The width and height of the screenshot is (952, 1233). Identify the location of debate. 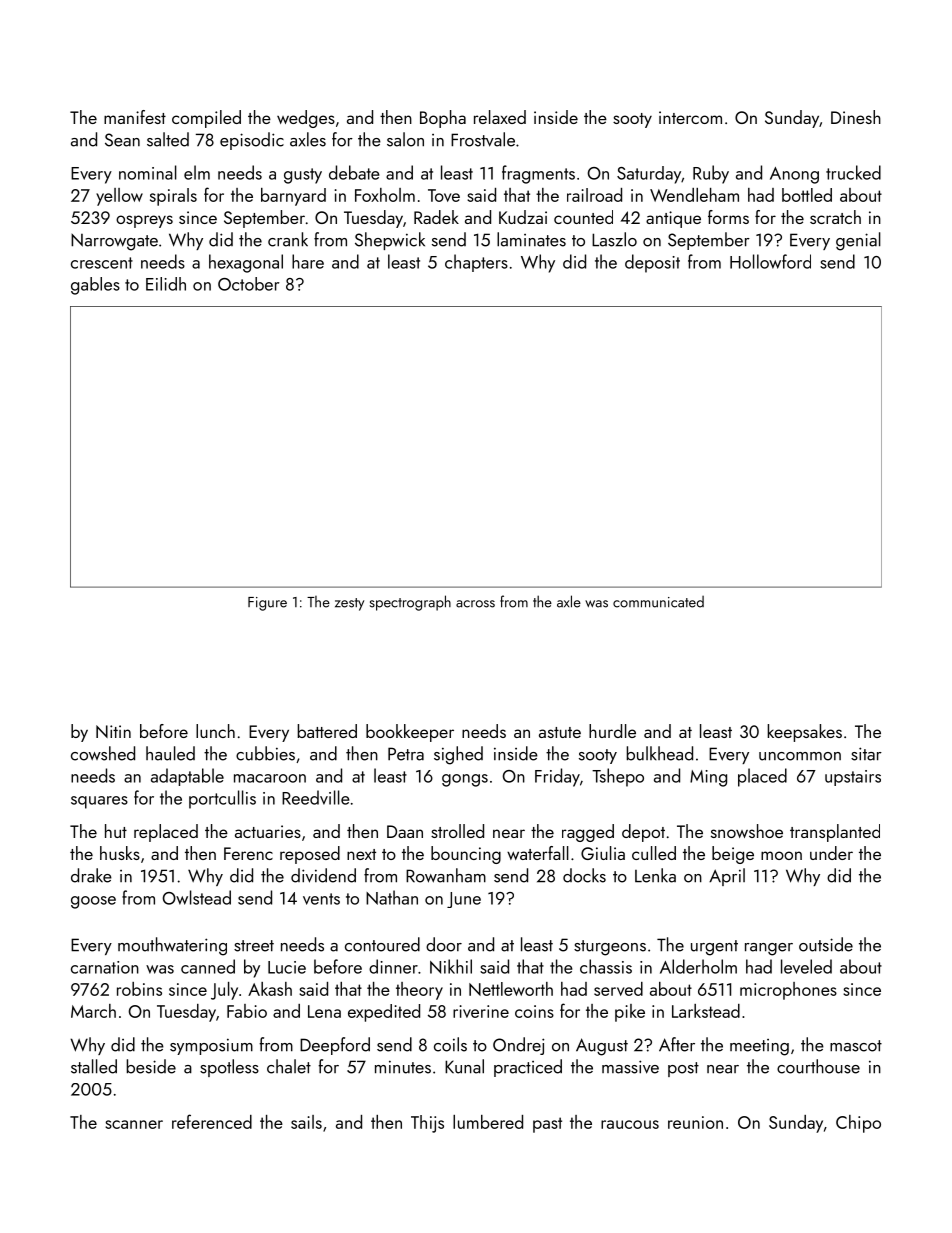
(354, 172).
